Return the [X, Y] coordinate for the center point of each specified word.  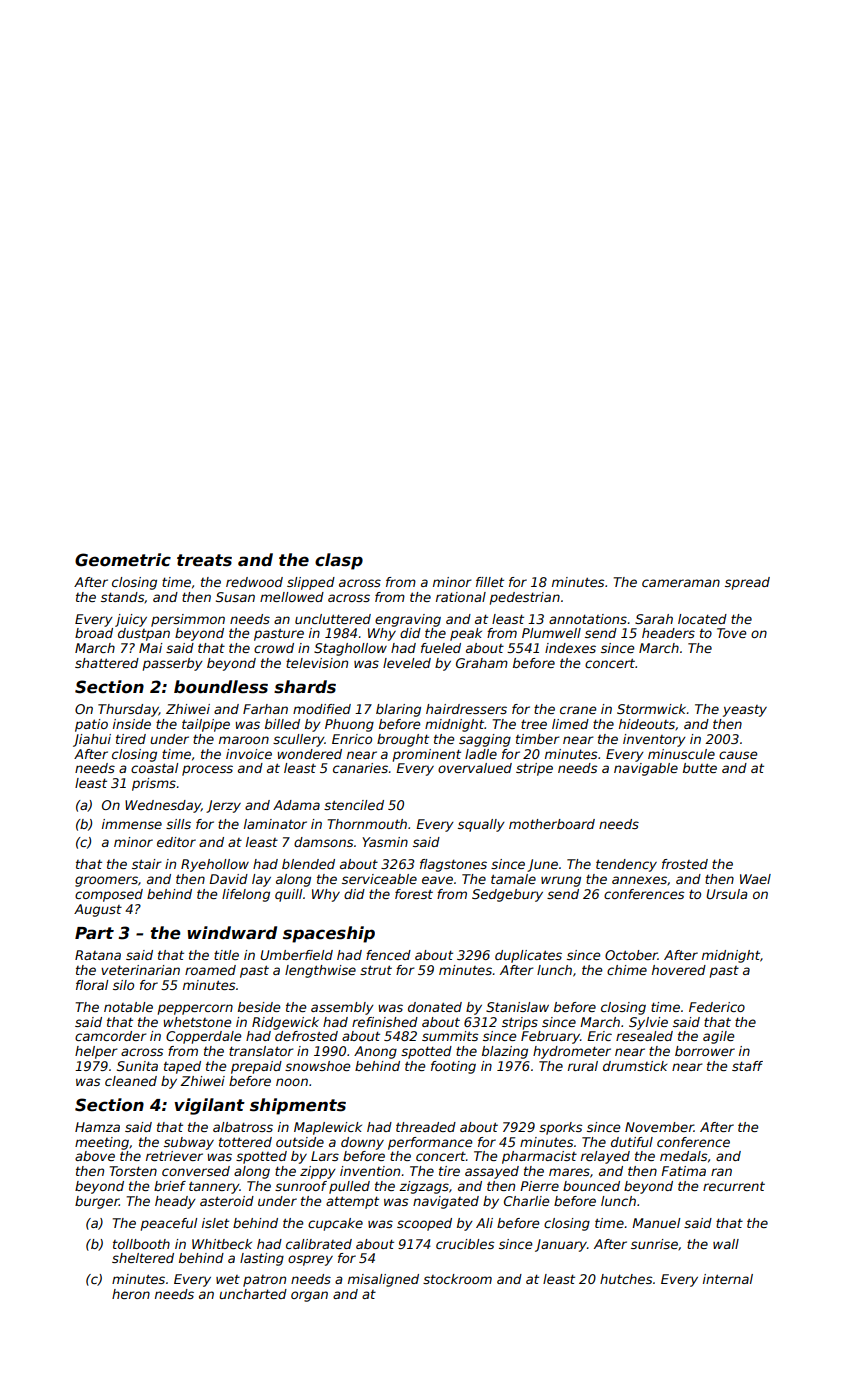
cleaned [131, 1081]
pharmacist [539, 1157]
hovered [679, 970]
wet [228, 1279]
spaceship [329, 934]
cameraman [681, 583]
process [207, 770]
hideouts [647, 724]
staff [747, 1066]
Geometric [123, 560]
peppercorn [195, 1009]
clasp [339, 561]
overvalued [475, 768]
